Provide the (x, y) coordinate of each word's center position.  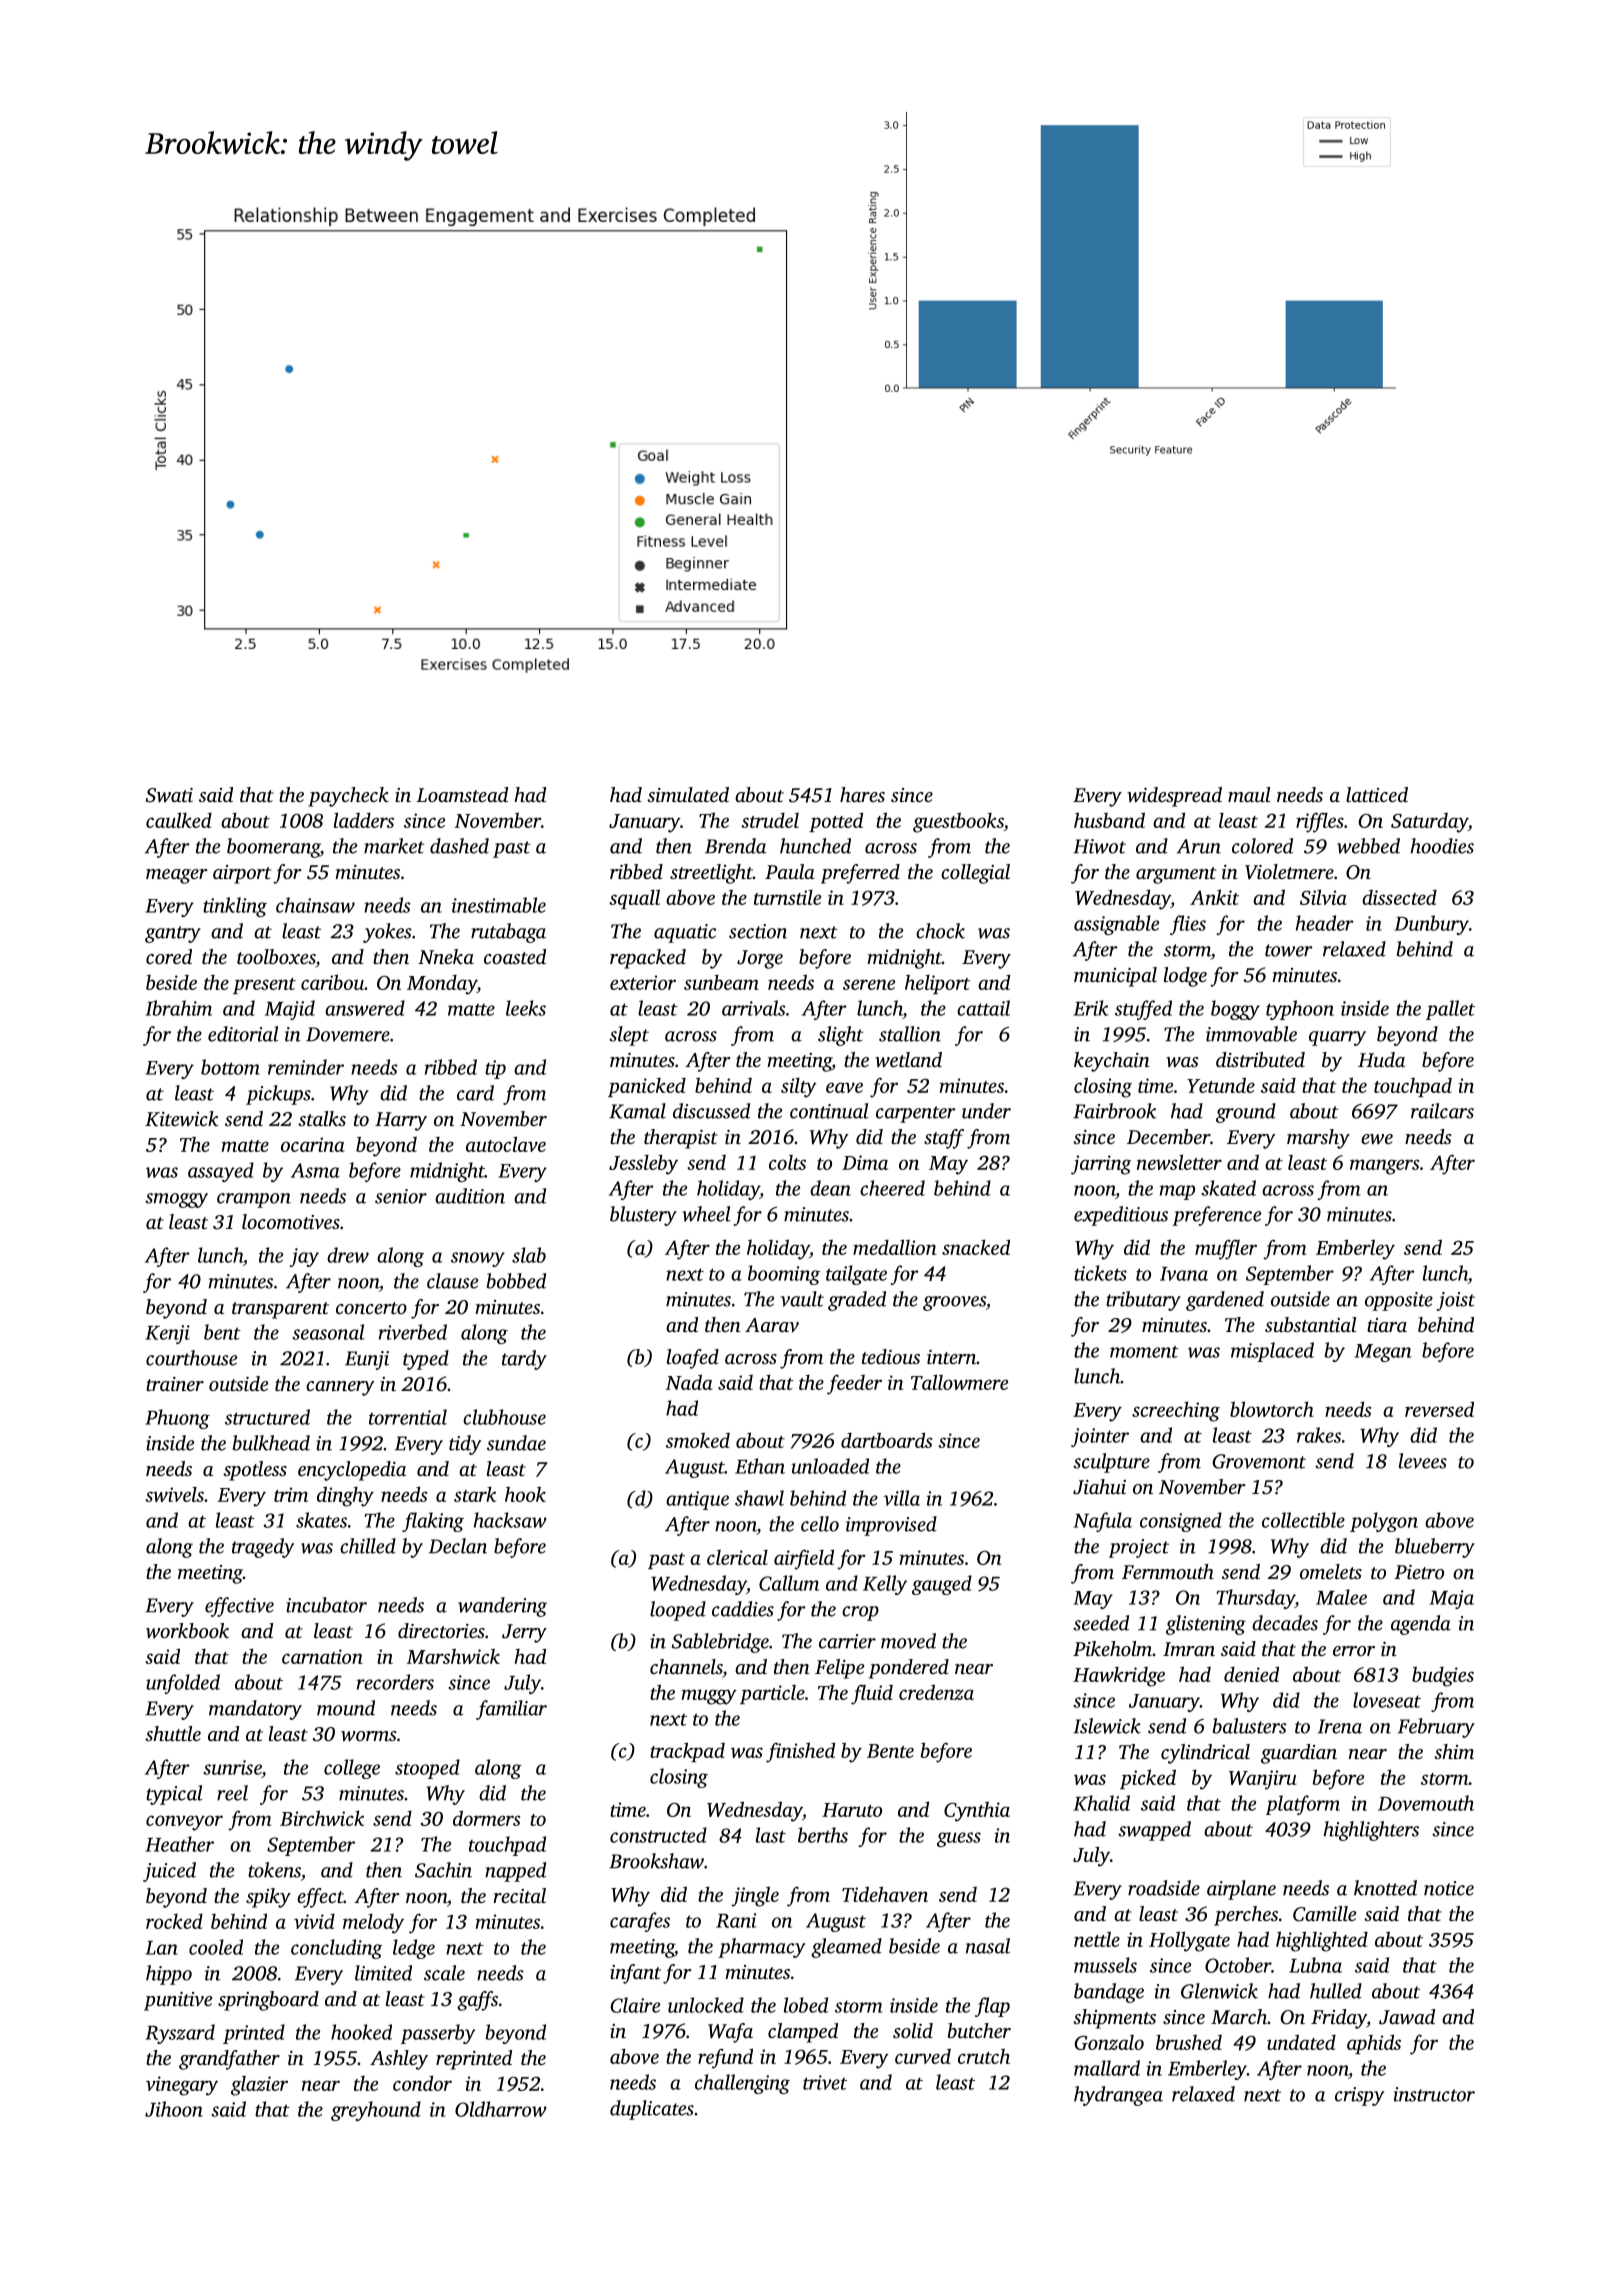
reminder (306, 1067)
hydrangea (1118, 2096)
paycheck (348, 797)
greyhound (376, 2111)
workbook (187, 1631)
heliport (937, 984)
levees (1423, 1461)
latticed (1377, 794)
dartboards (886, 1440)
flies (1188, 925)
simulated (688, 794)
